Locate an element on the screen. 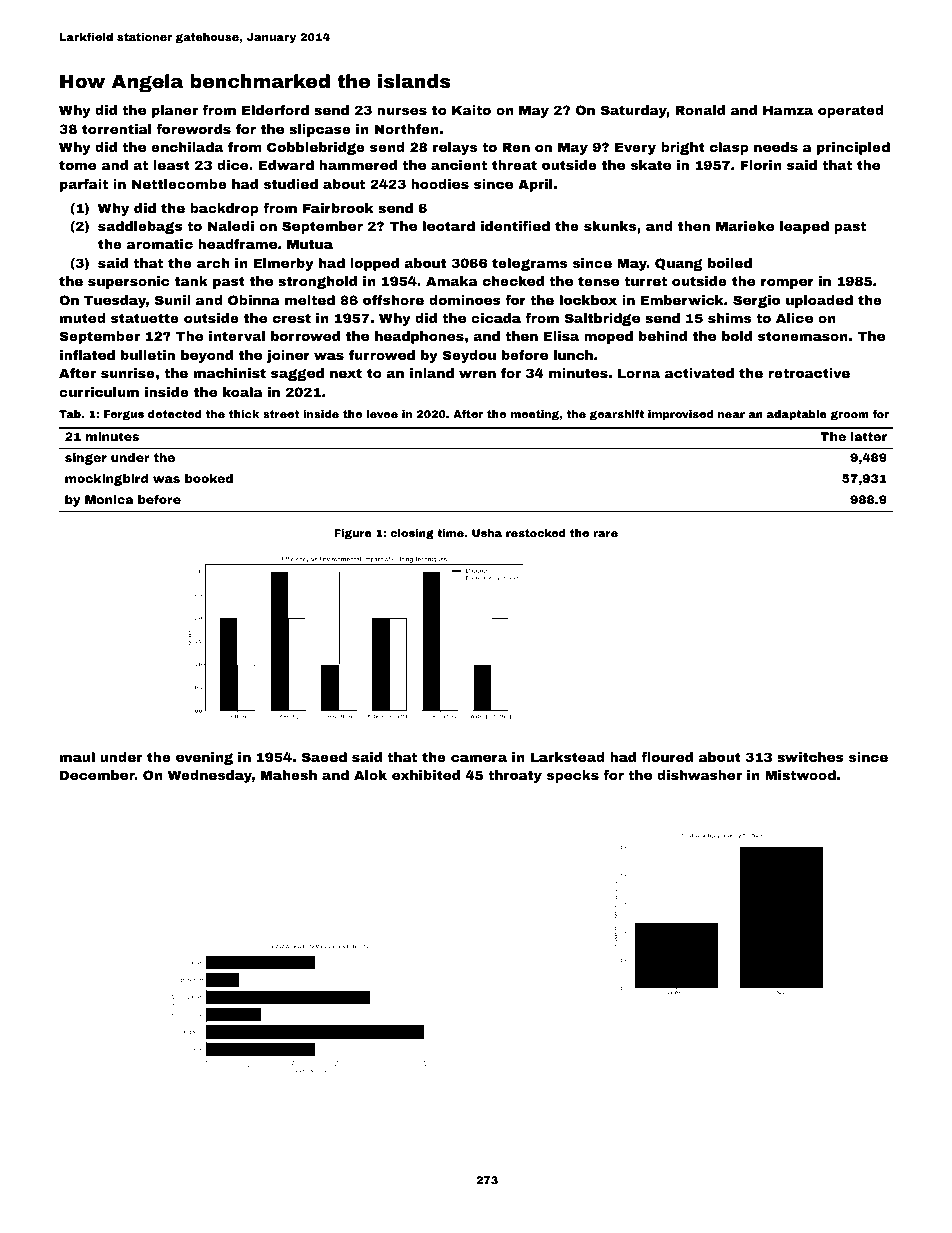 This screenshot has height=1233, width=952. Monica is located at coordinates (109, 499).
